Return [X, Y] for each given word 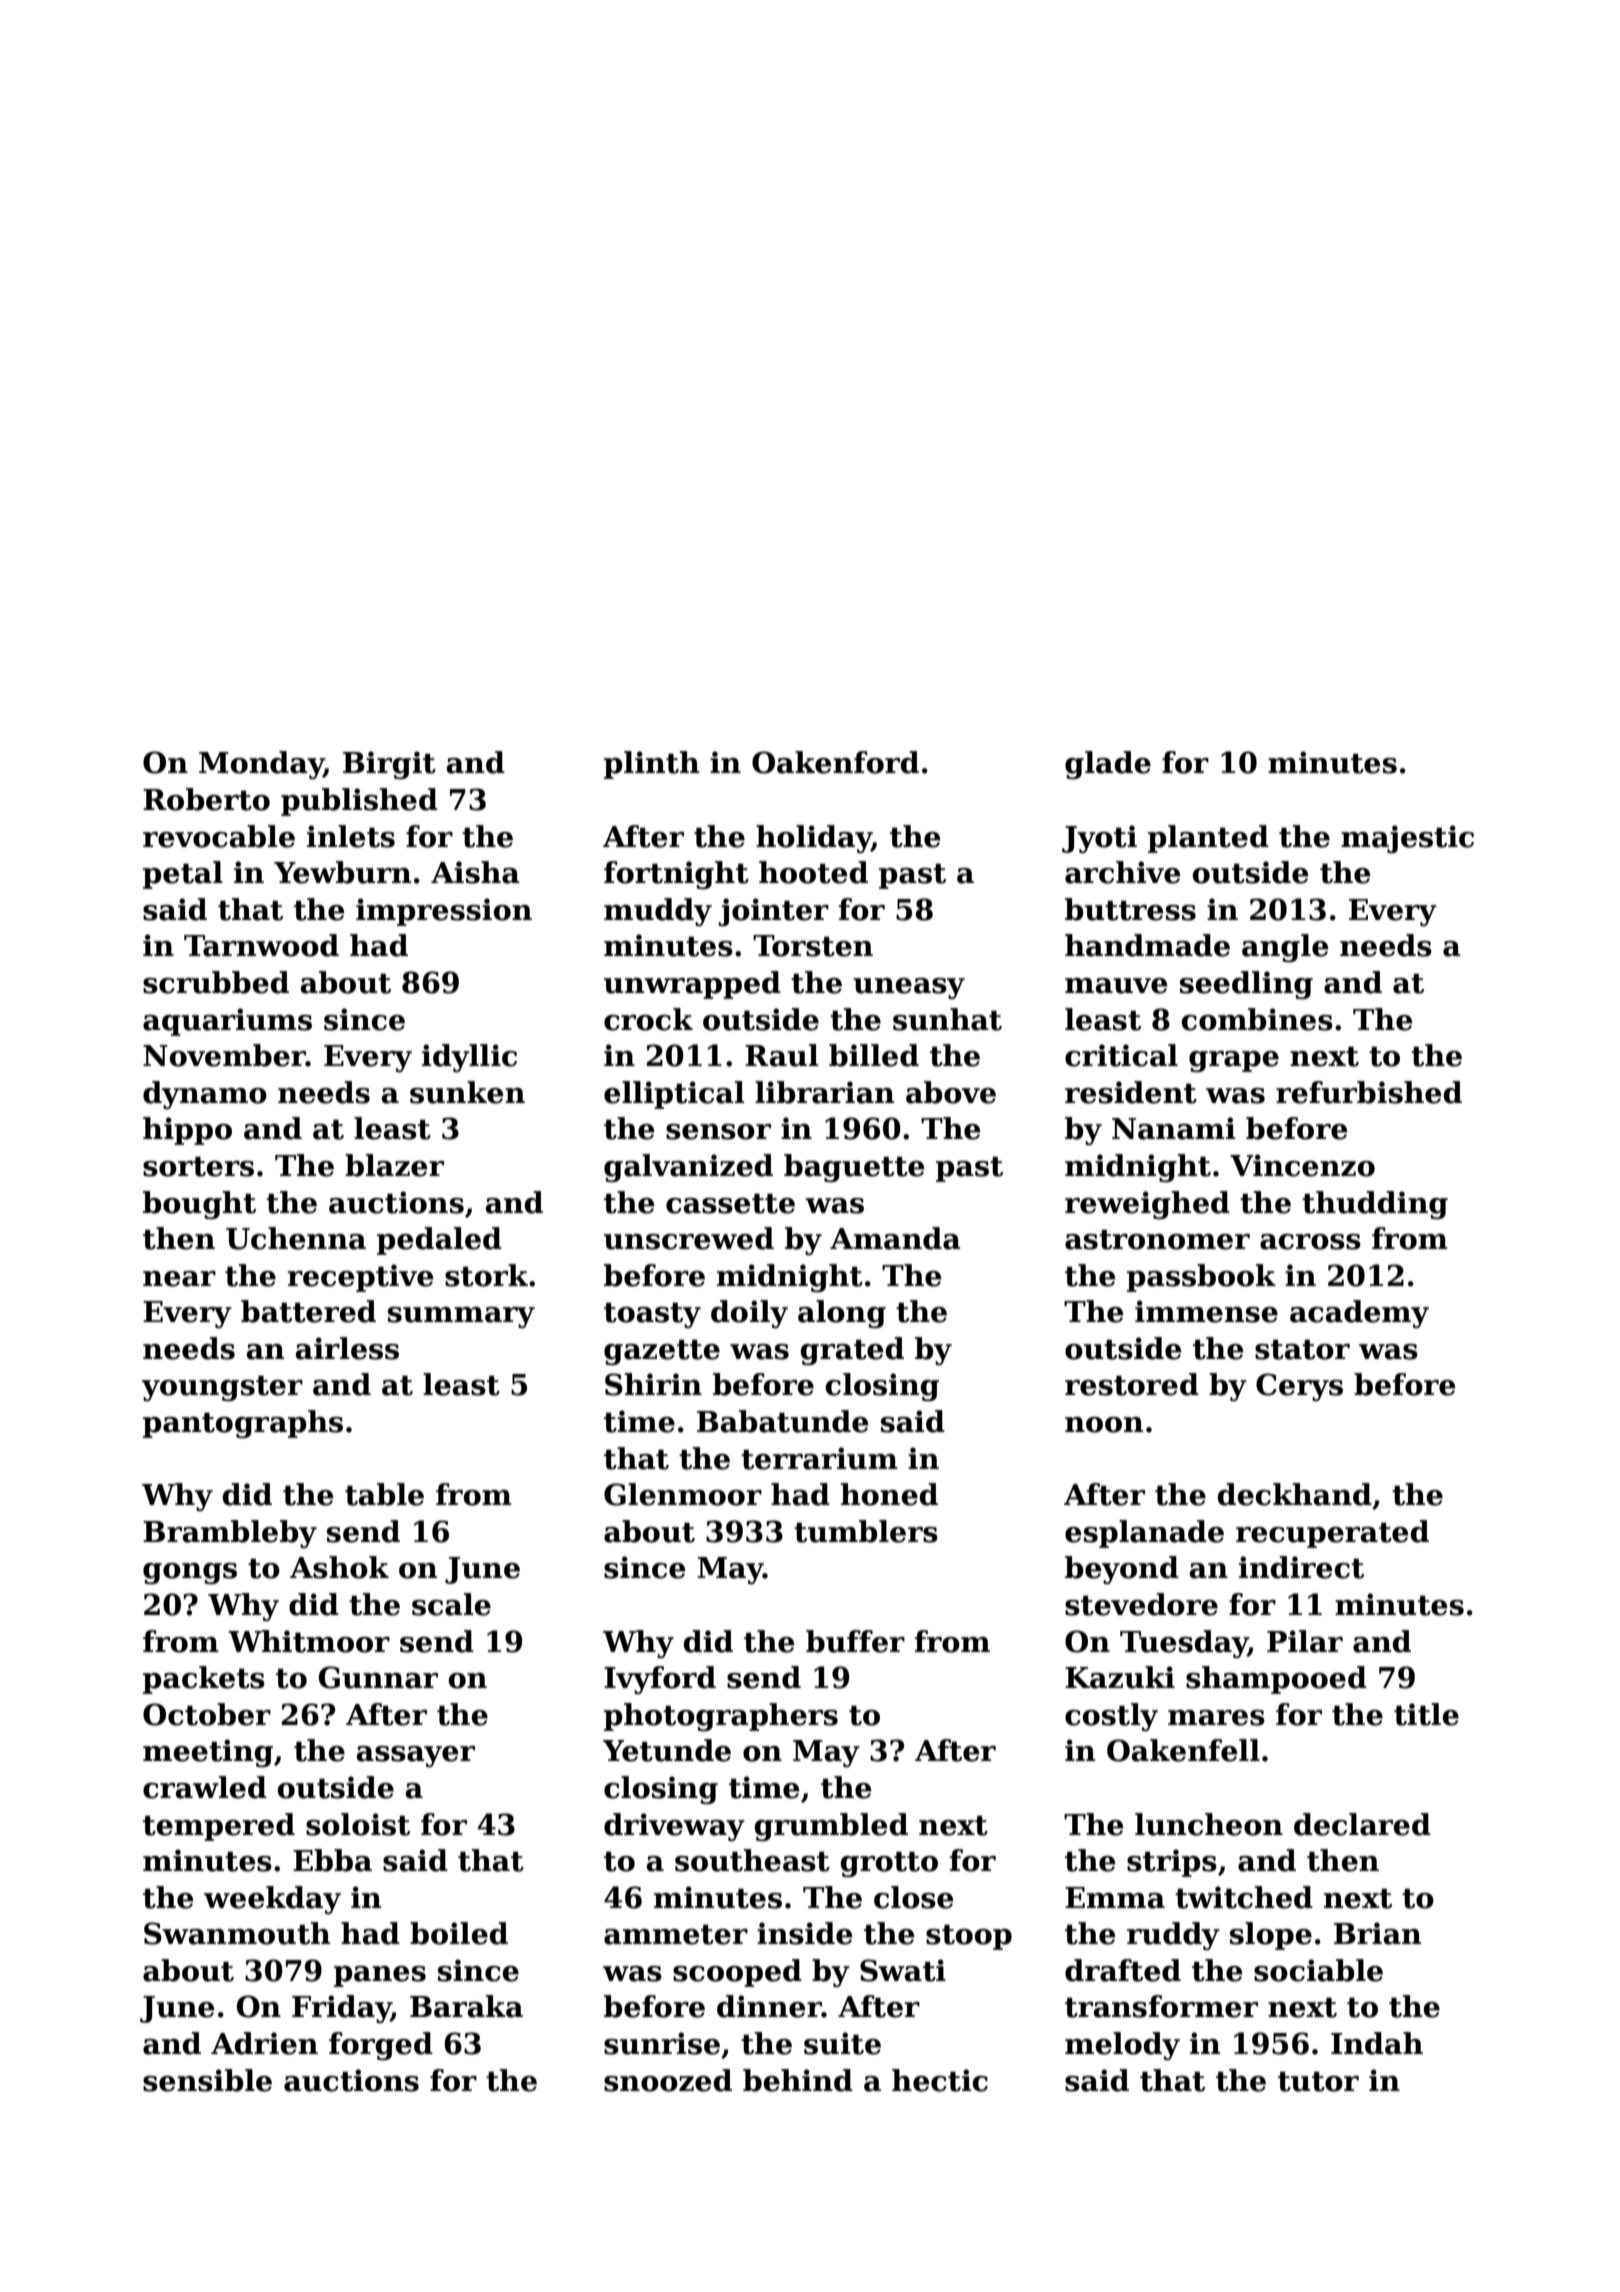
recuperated [1332, 1534]
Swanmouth [237, 1933]
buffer [855, 1641]
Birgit [389, 765]
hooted [813, 872]
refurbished [1369, 1092]
